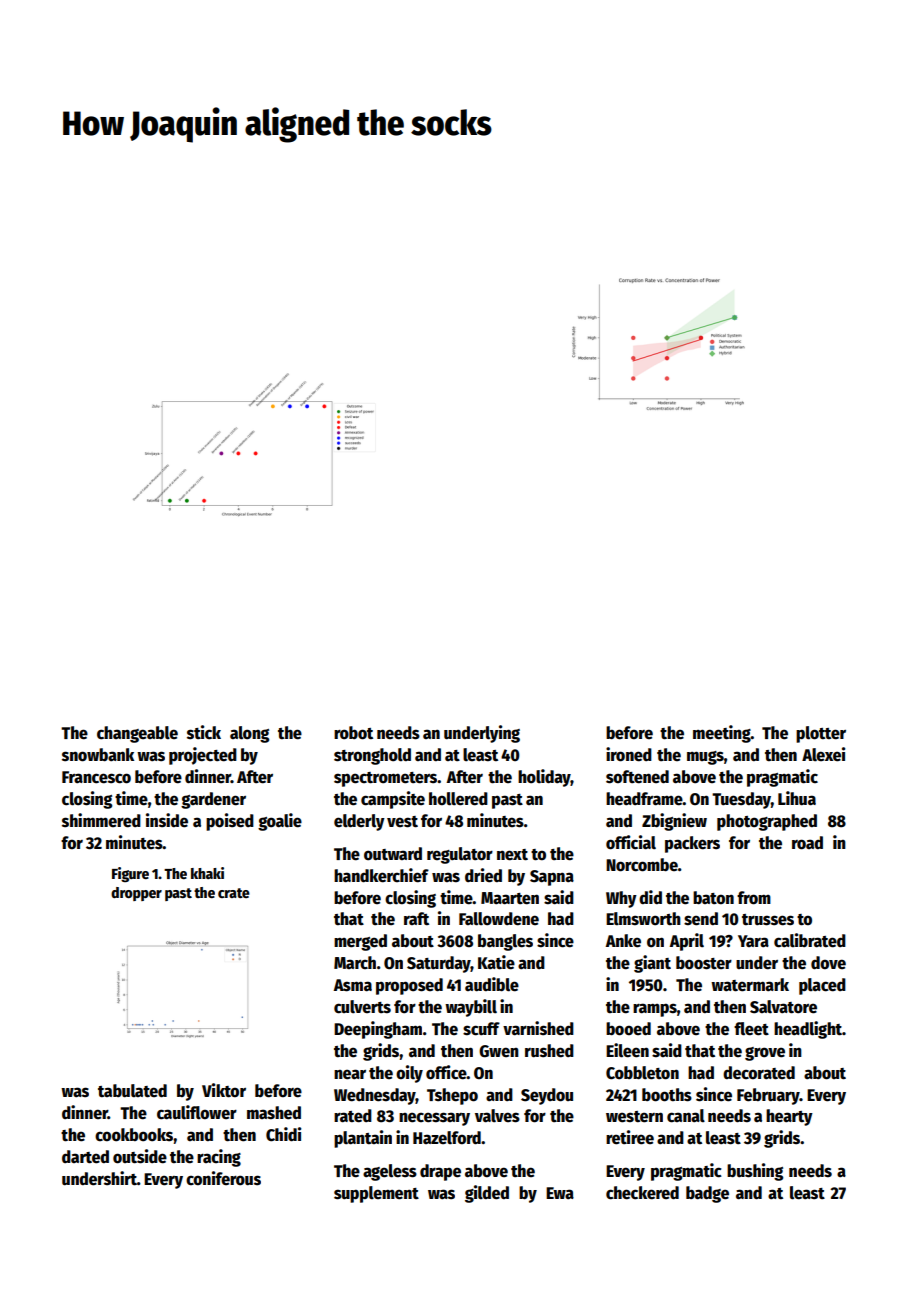 The height and width of the screenshot is (1316, 908). Describe the element at coordinates (376, 1194) in the screenshot. I see `supplement` at that location.
